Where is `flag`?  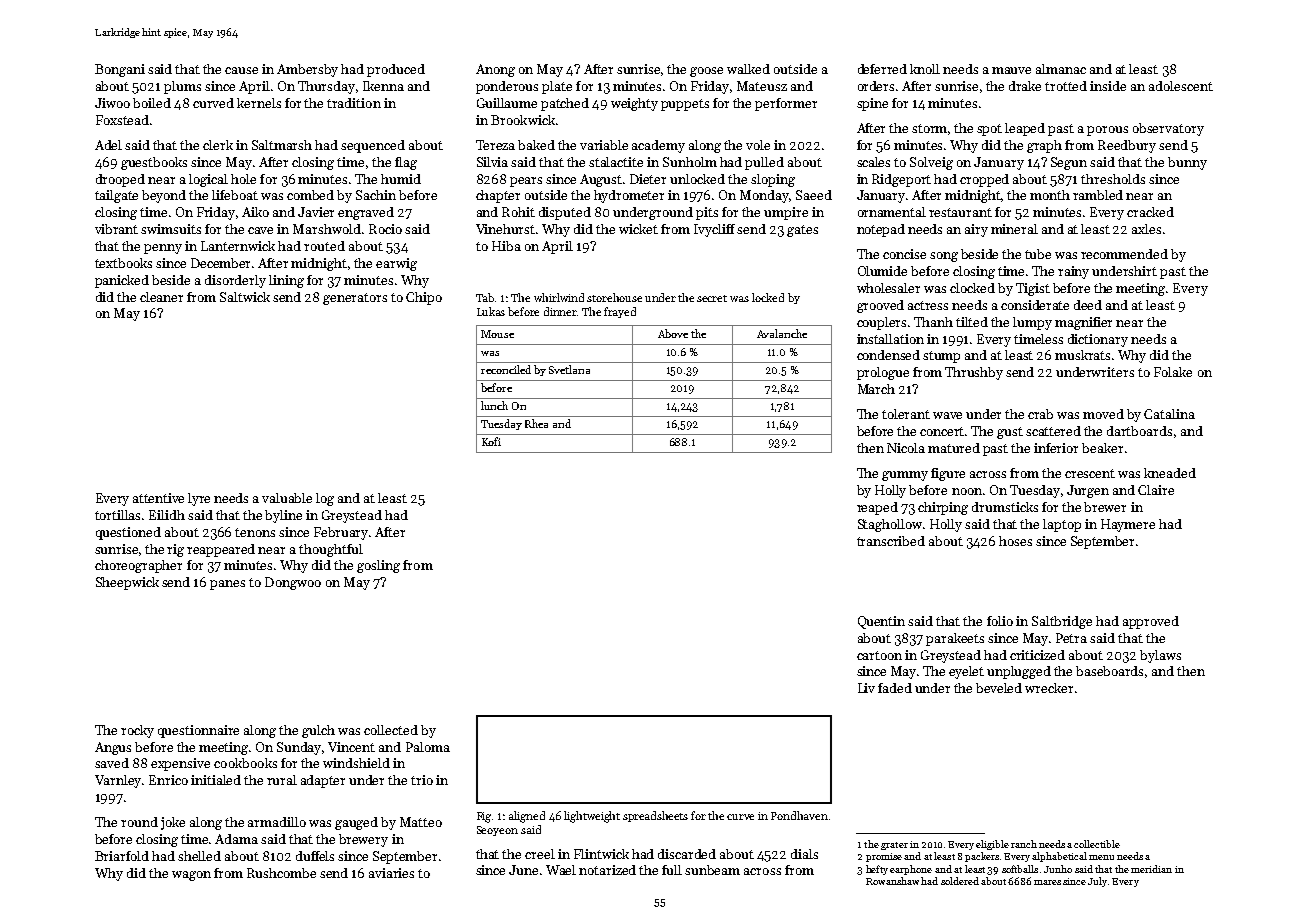
flag is located at coordinates (406, 163).
